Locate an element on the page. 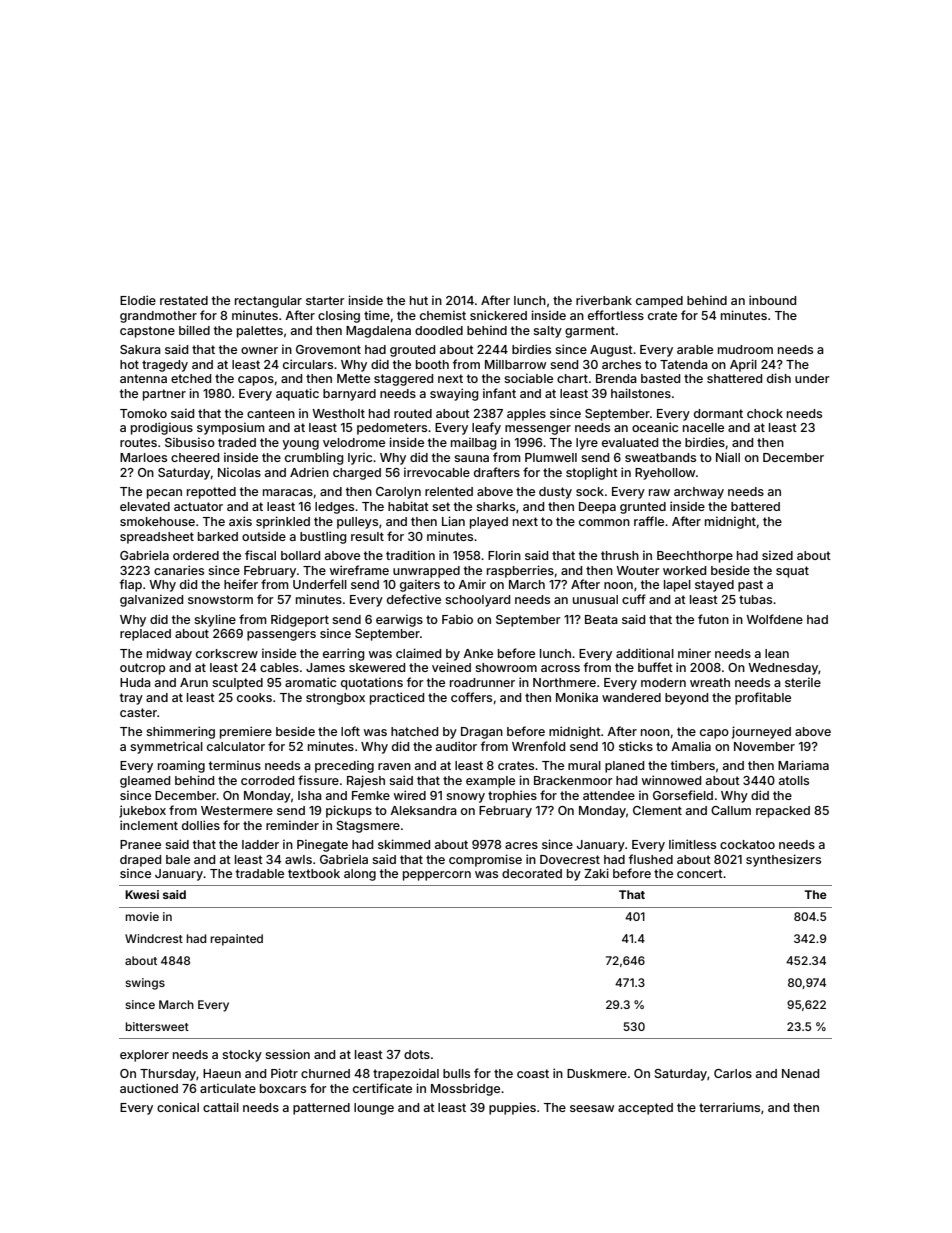  swings is located at coordinates (145, 984).
